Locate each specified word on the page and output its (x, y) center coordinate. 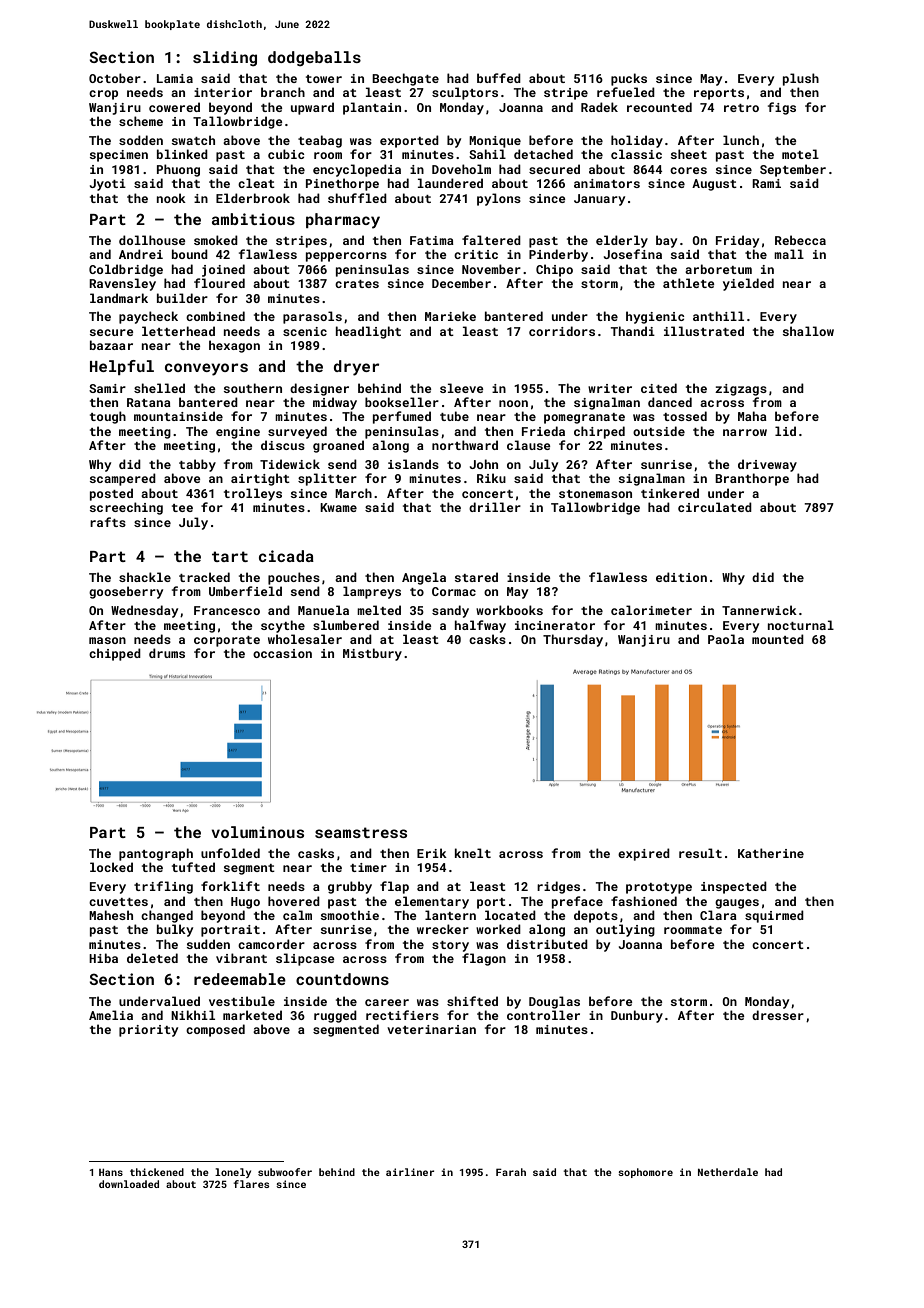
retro (741, 108)
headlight (368, 332)
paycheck (148, 317)
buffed (499, 78)
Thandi (633, 331)
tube (454, 416)
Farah (511, 1172)
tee (182, 508)
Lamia (175, 78)
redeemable (240, 979)
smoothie (350, 915)
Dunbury (637, 1016)
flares (251, 1184)
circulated (715, 507)
